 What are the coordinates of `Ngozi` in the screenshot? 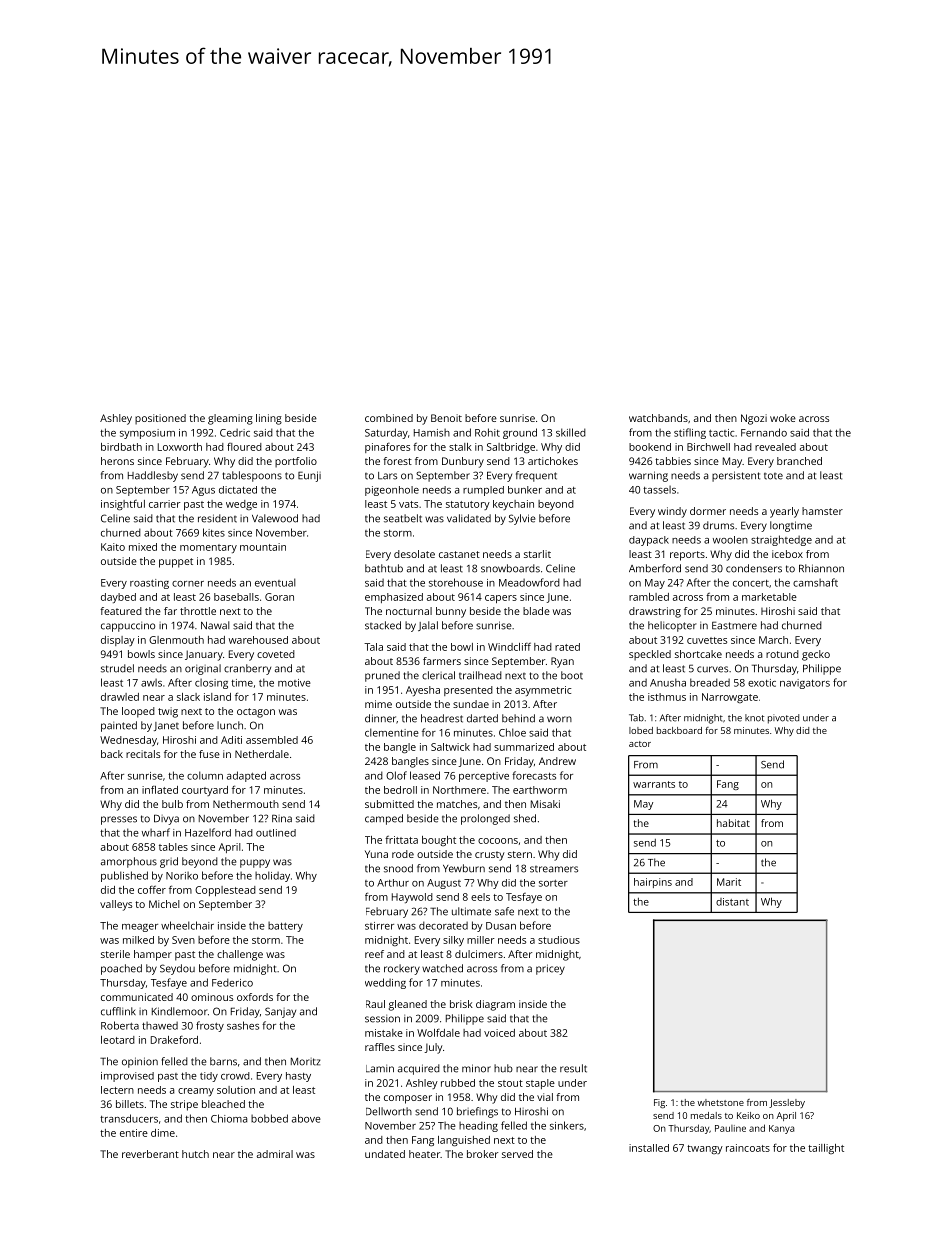 It's located at (754, 419).
